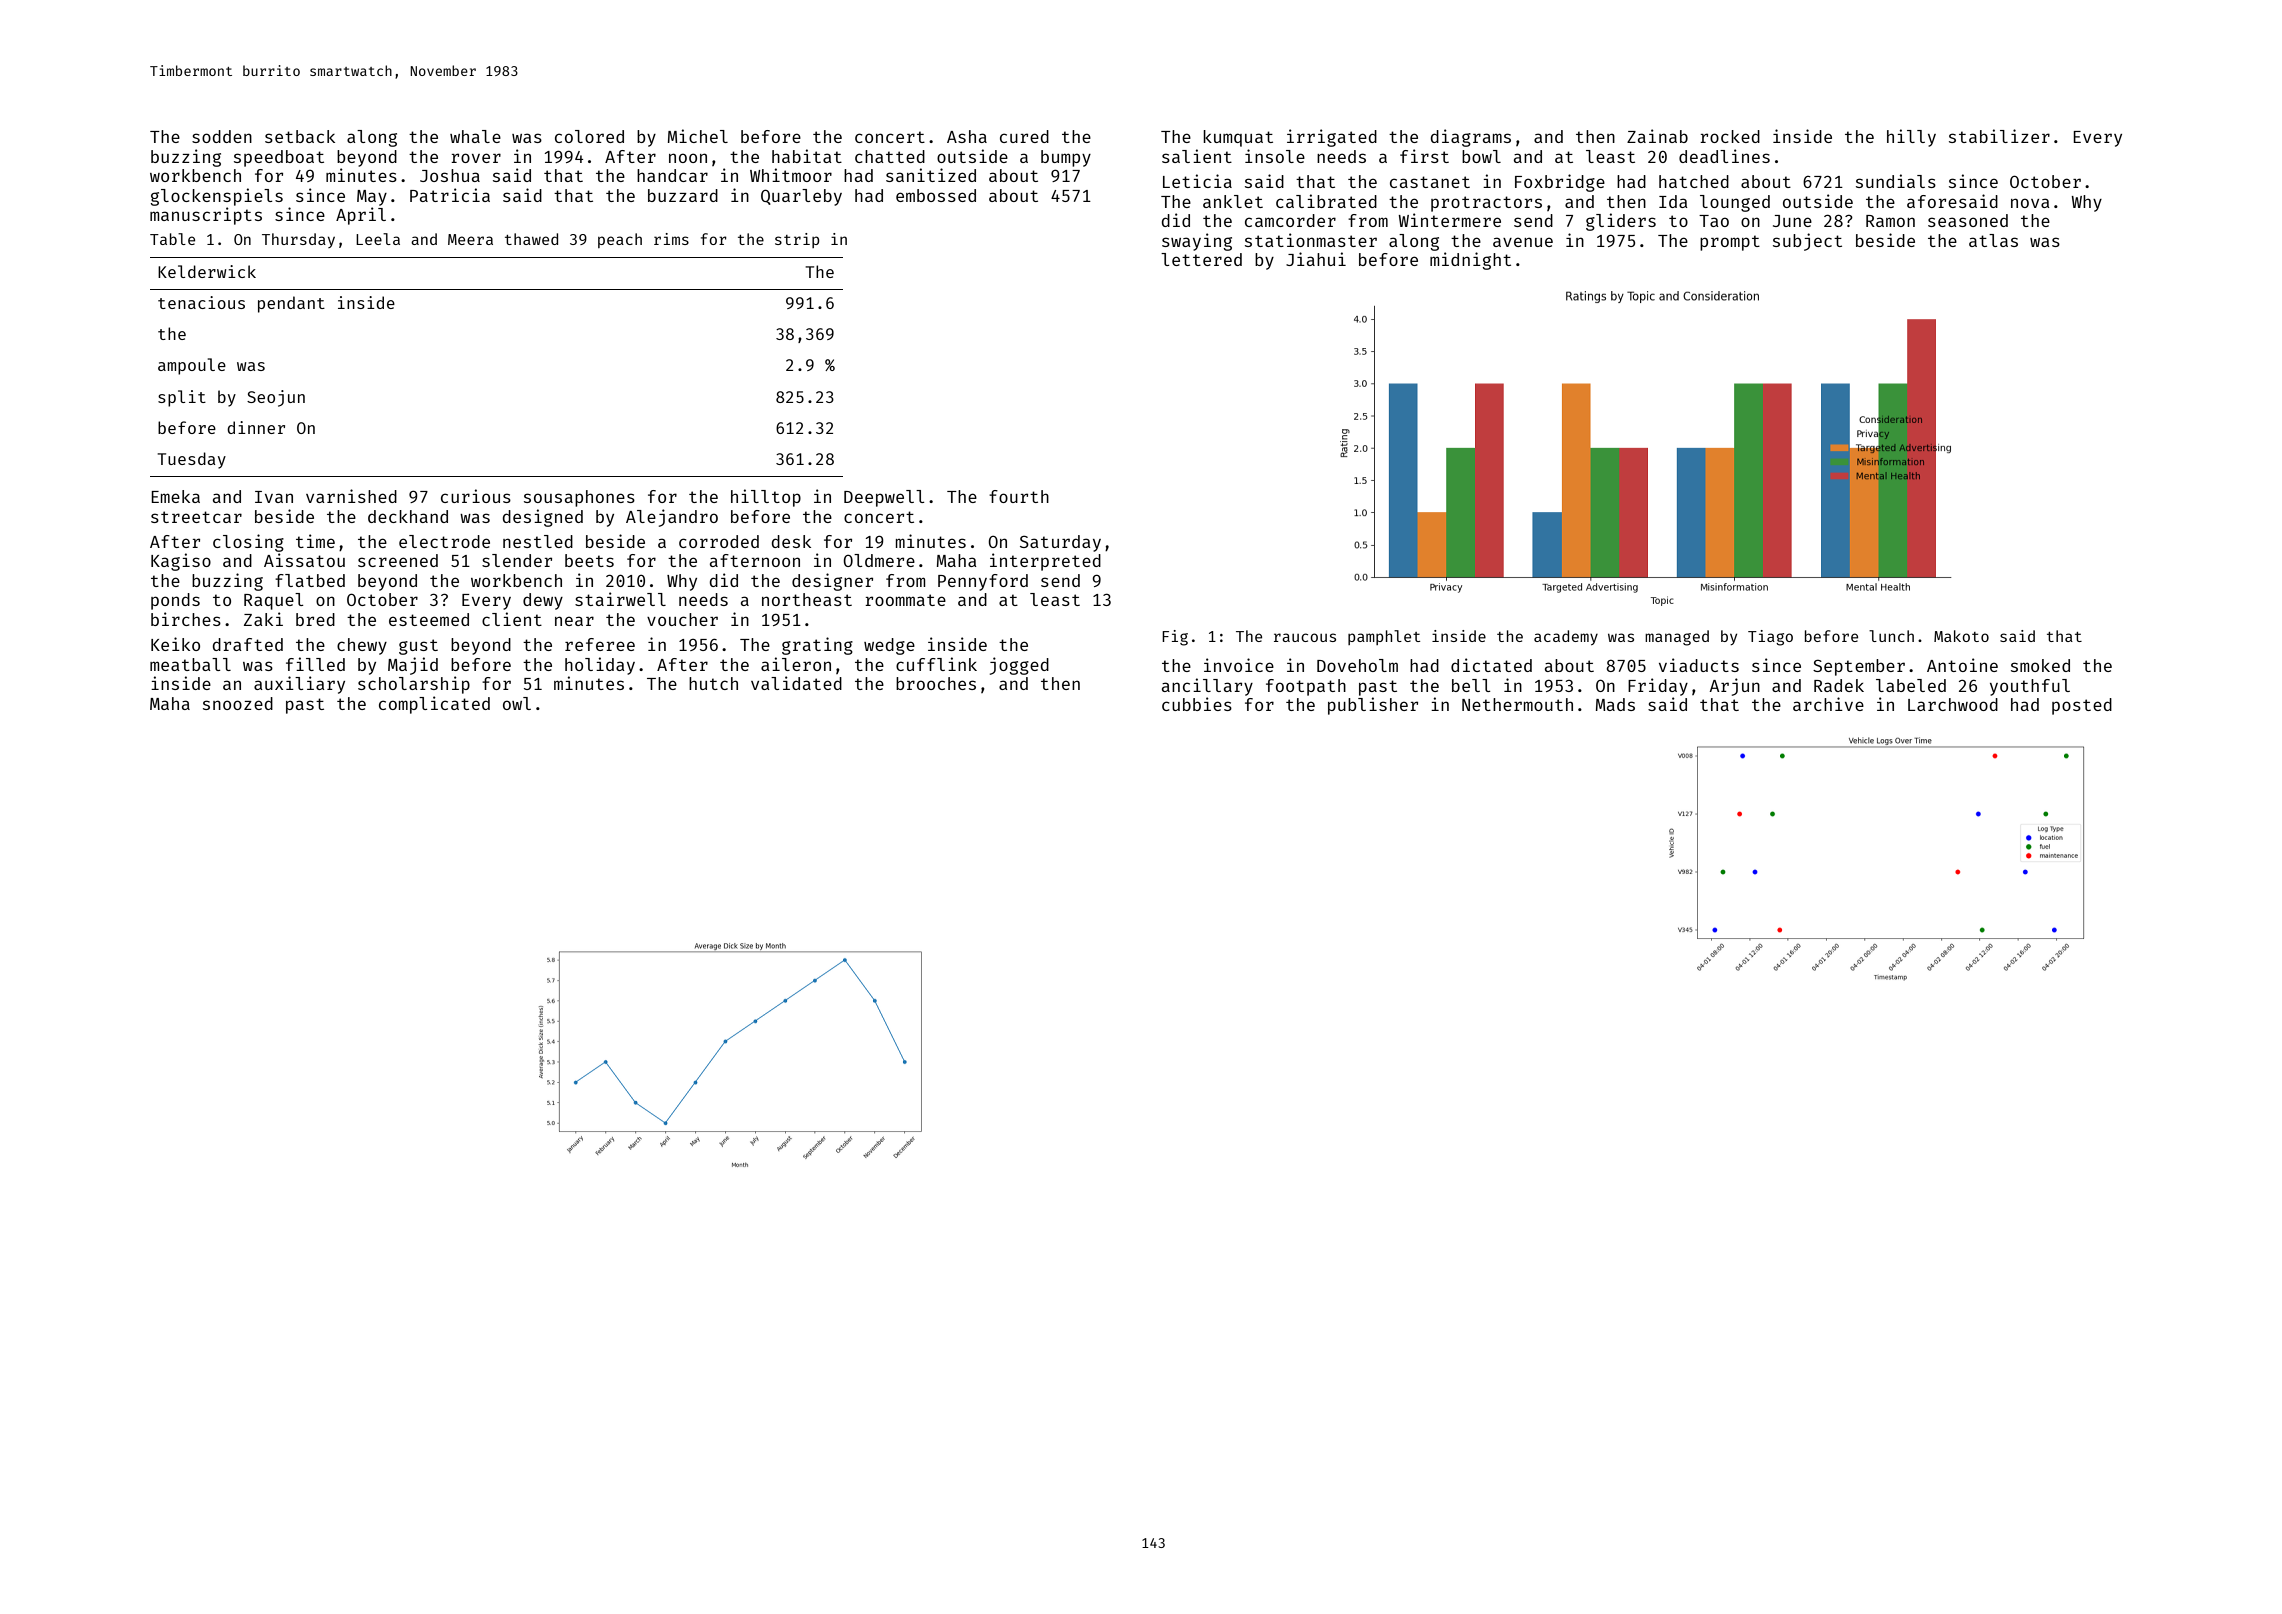 This image has height=1614, width=2282. Describe the element at coordinates (1999, 136) in the image. I see `stabilizer` at that location.
